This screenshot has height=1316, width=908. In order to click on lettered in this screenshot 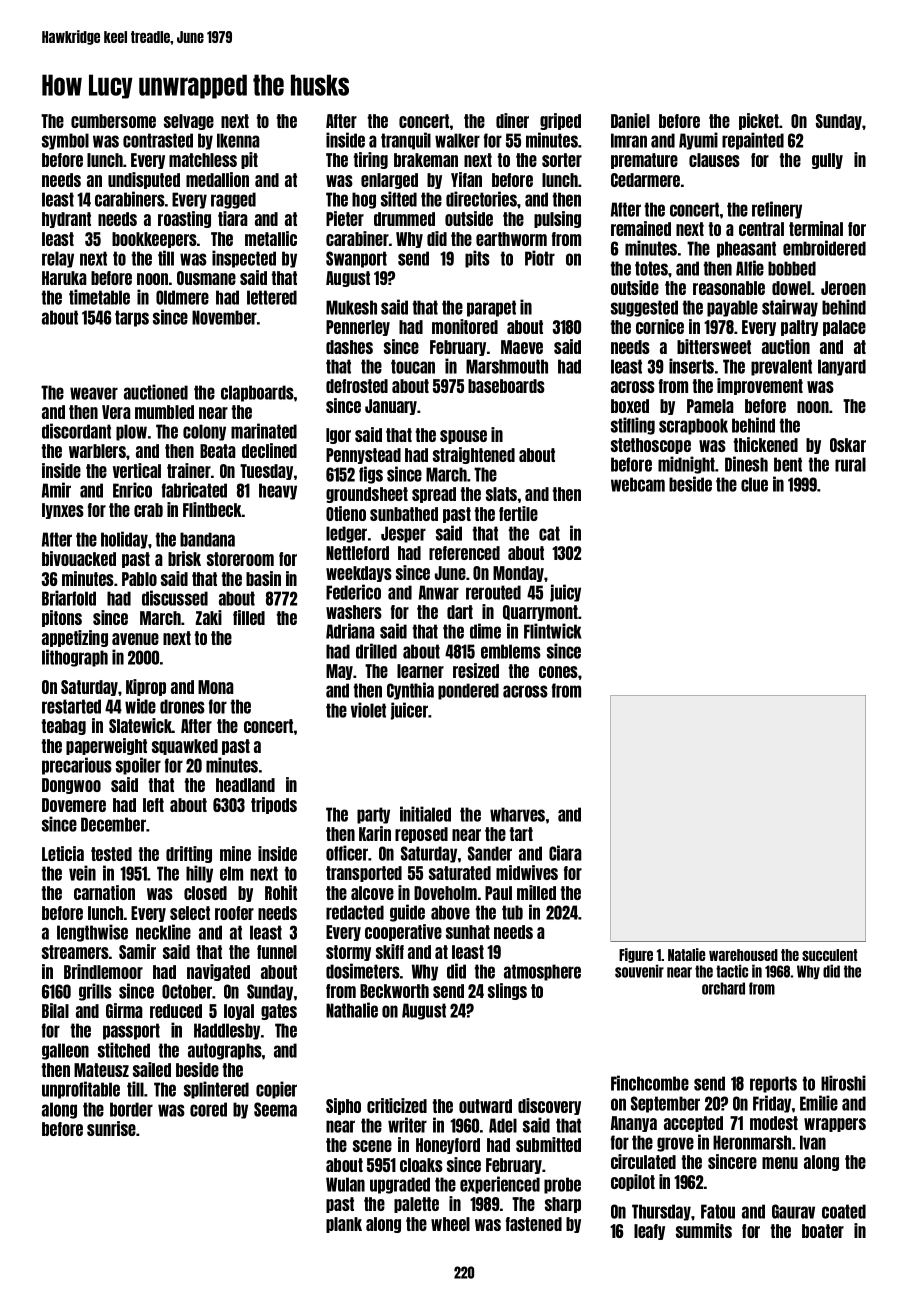, I will do `click(272, 297)`.
